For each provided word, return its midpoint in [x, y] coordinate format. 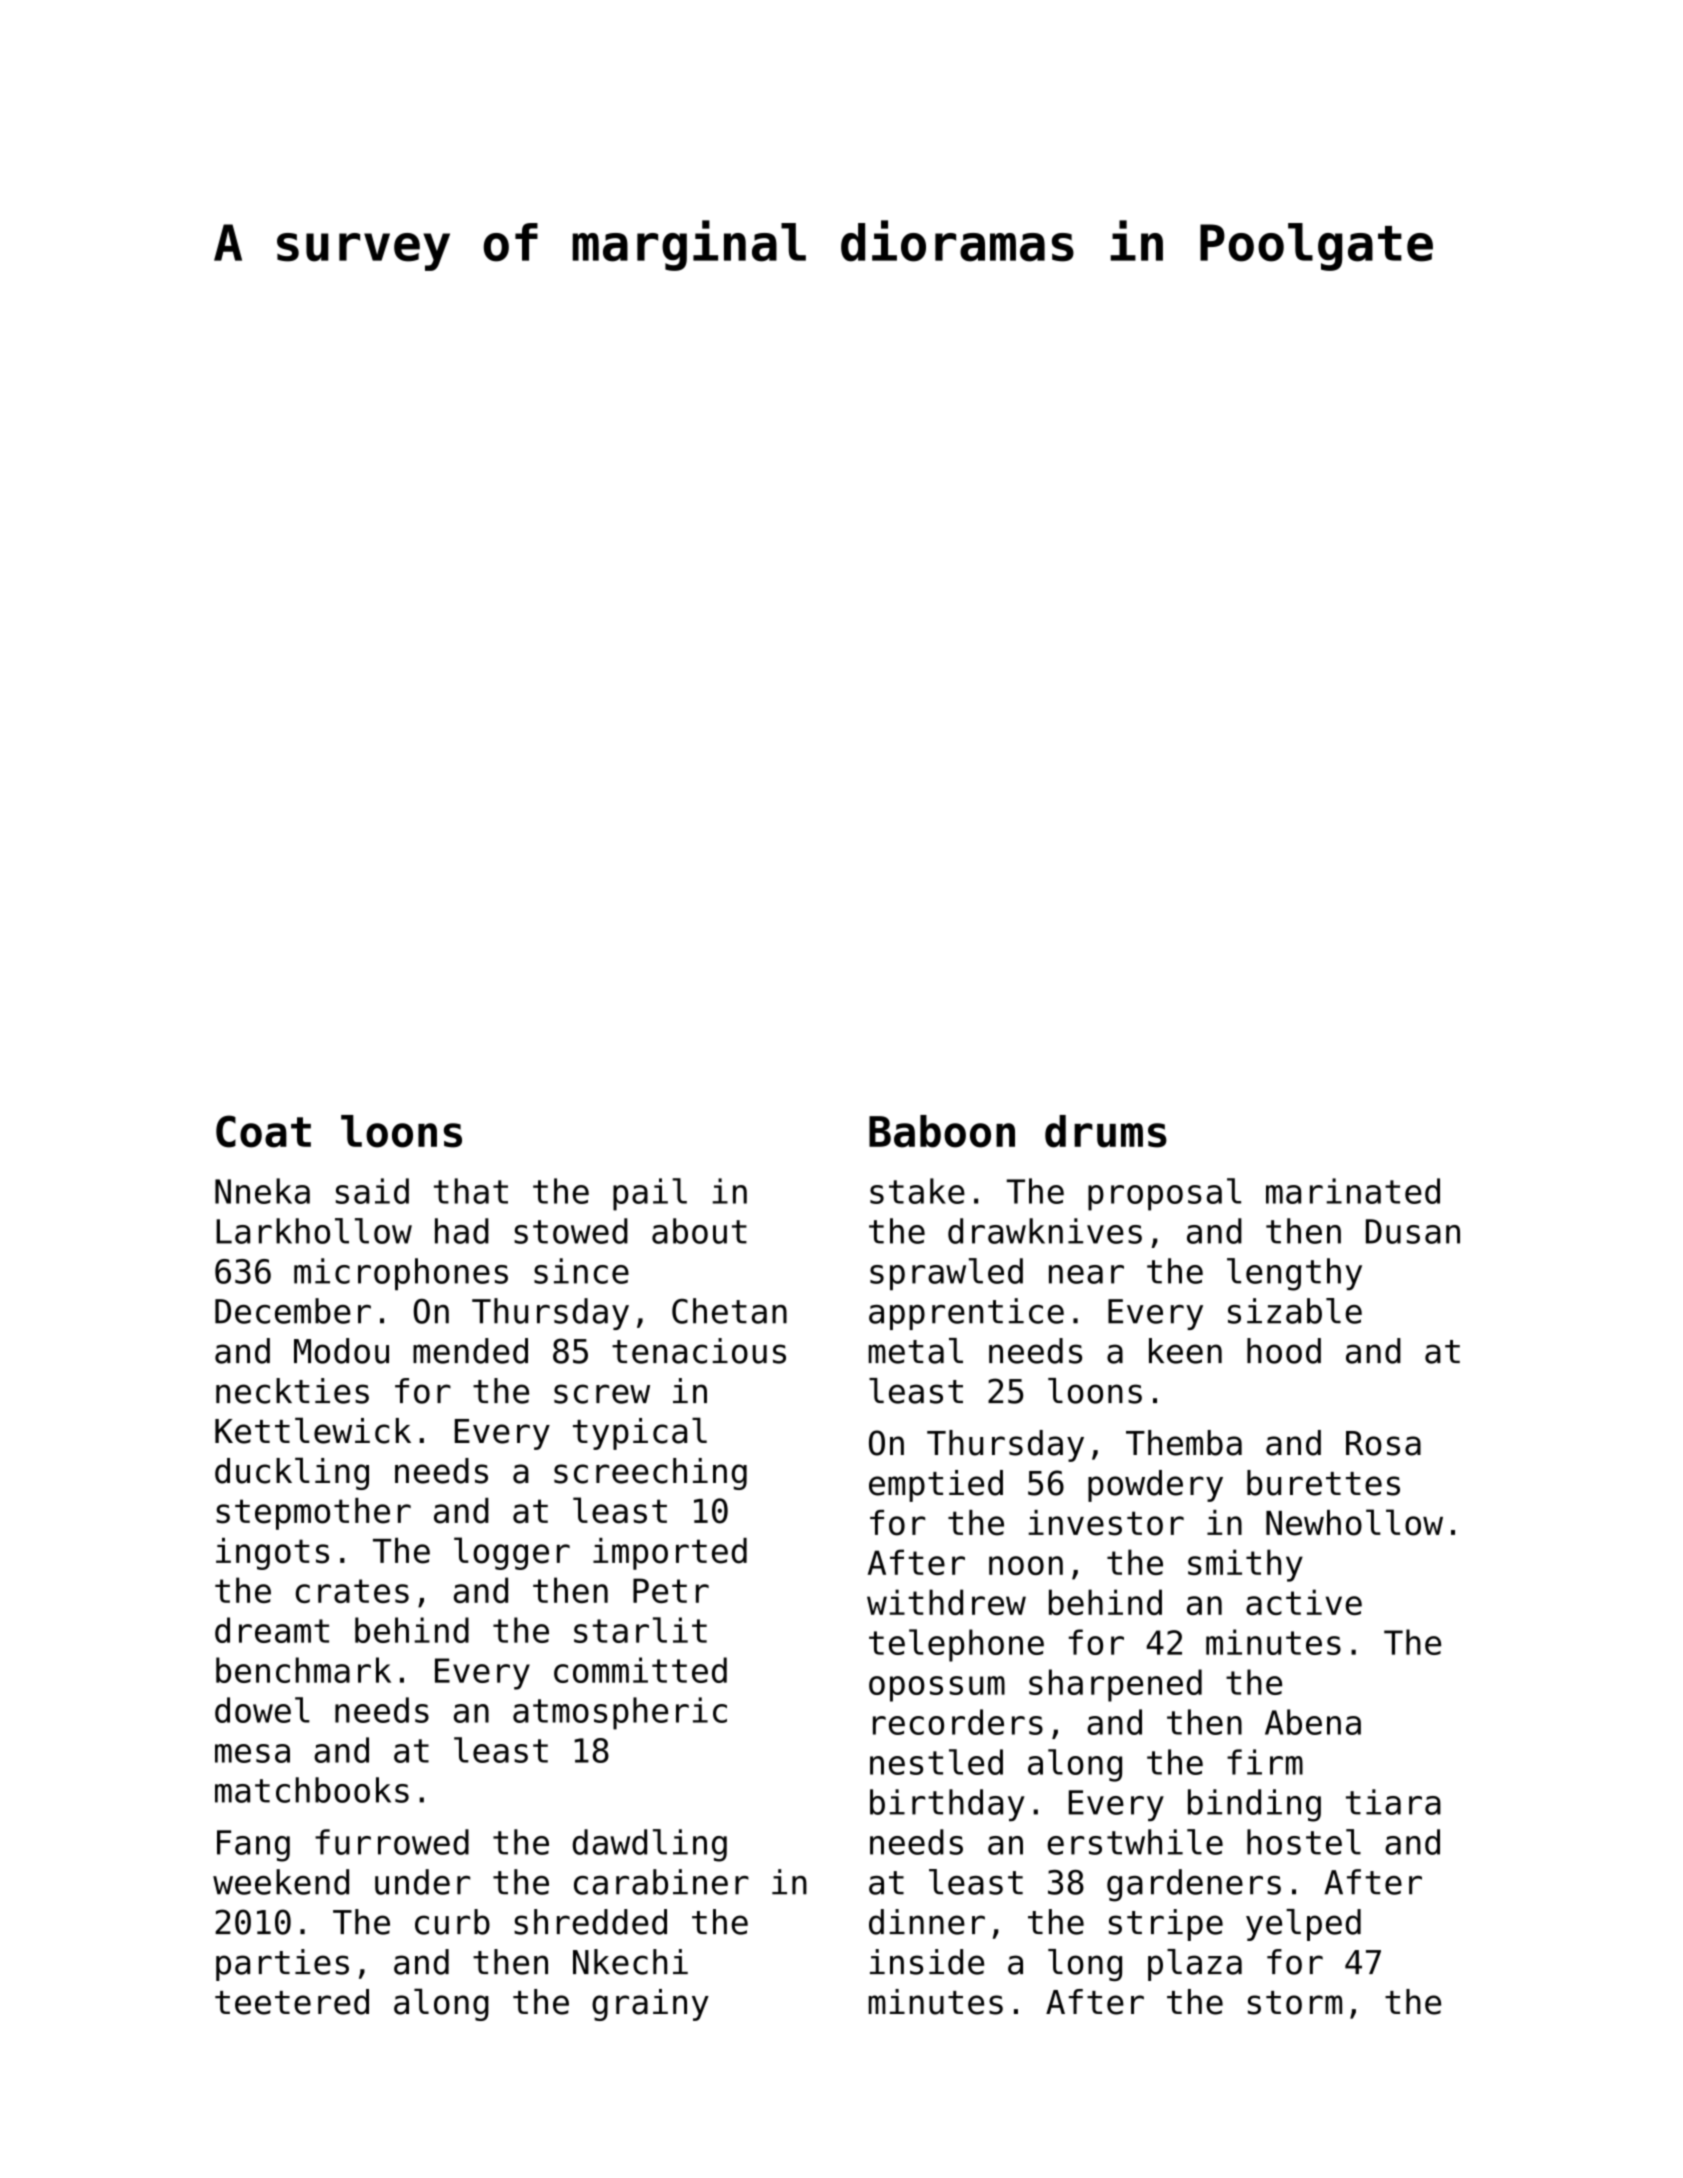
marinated [1353, 1191]
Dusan [1413, 1231]
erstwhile [1135, 1842]
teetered [292, 2002]
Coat [263, 1131]
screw [602, 1394]
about [699, 1231]
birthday [947, 1805]
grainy [650, 2005]
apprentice [966, 1314]
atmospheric [620, 1713]
